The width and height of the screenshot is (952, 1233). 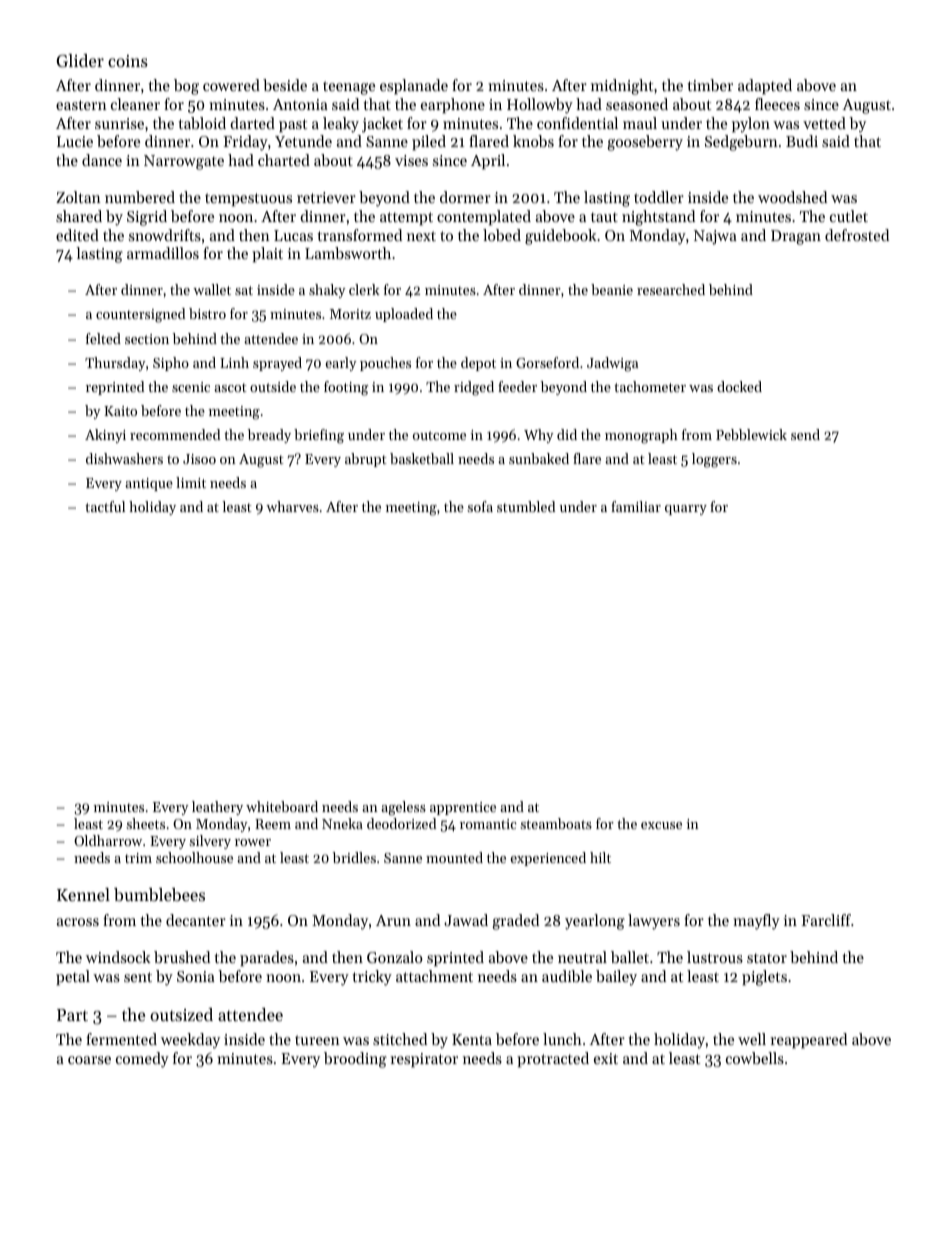 I want to click on tactful, so click(x=105, y=506).
